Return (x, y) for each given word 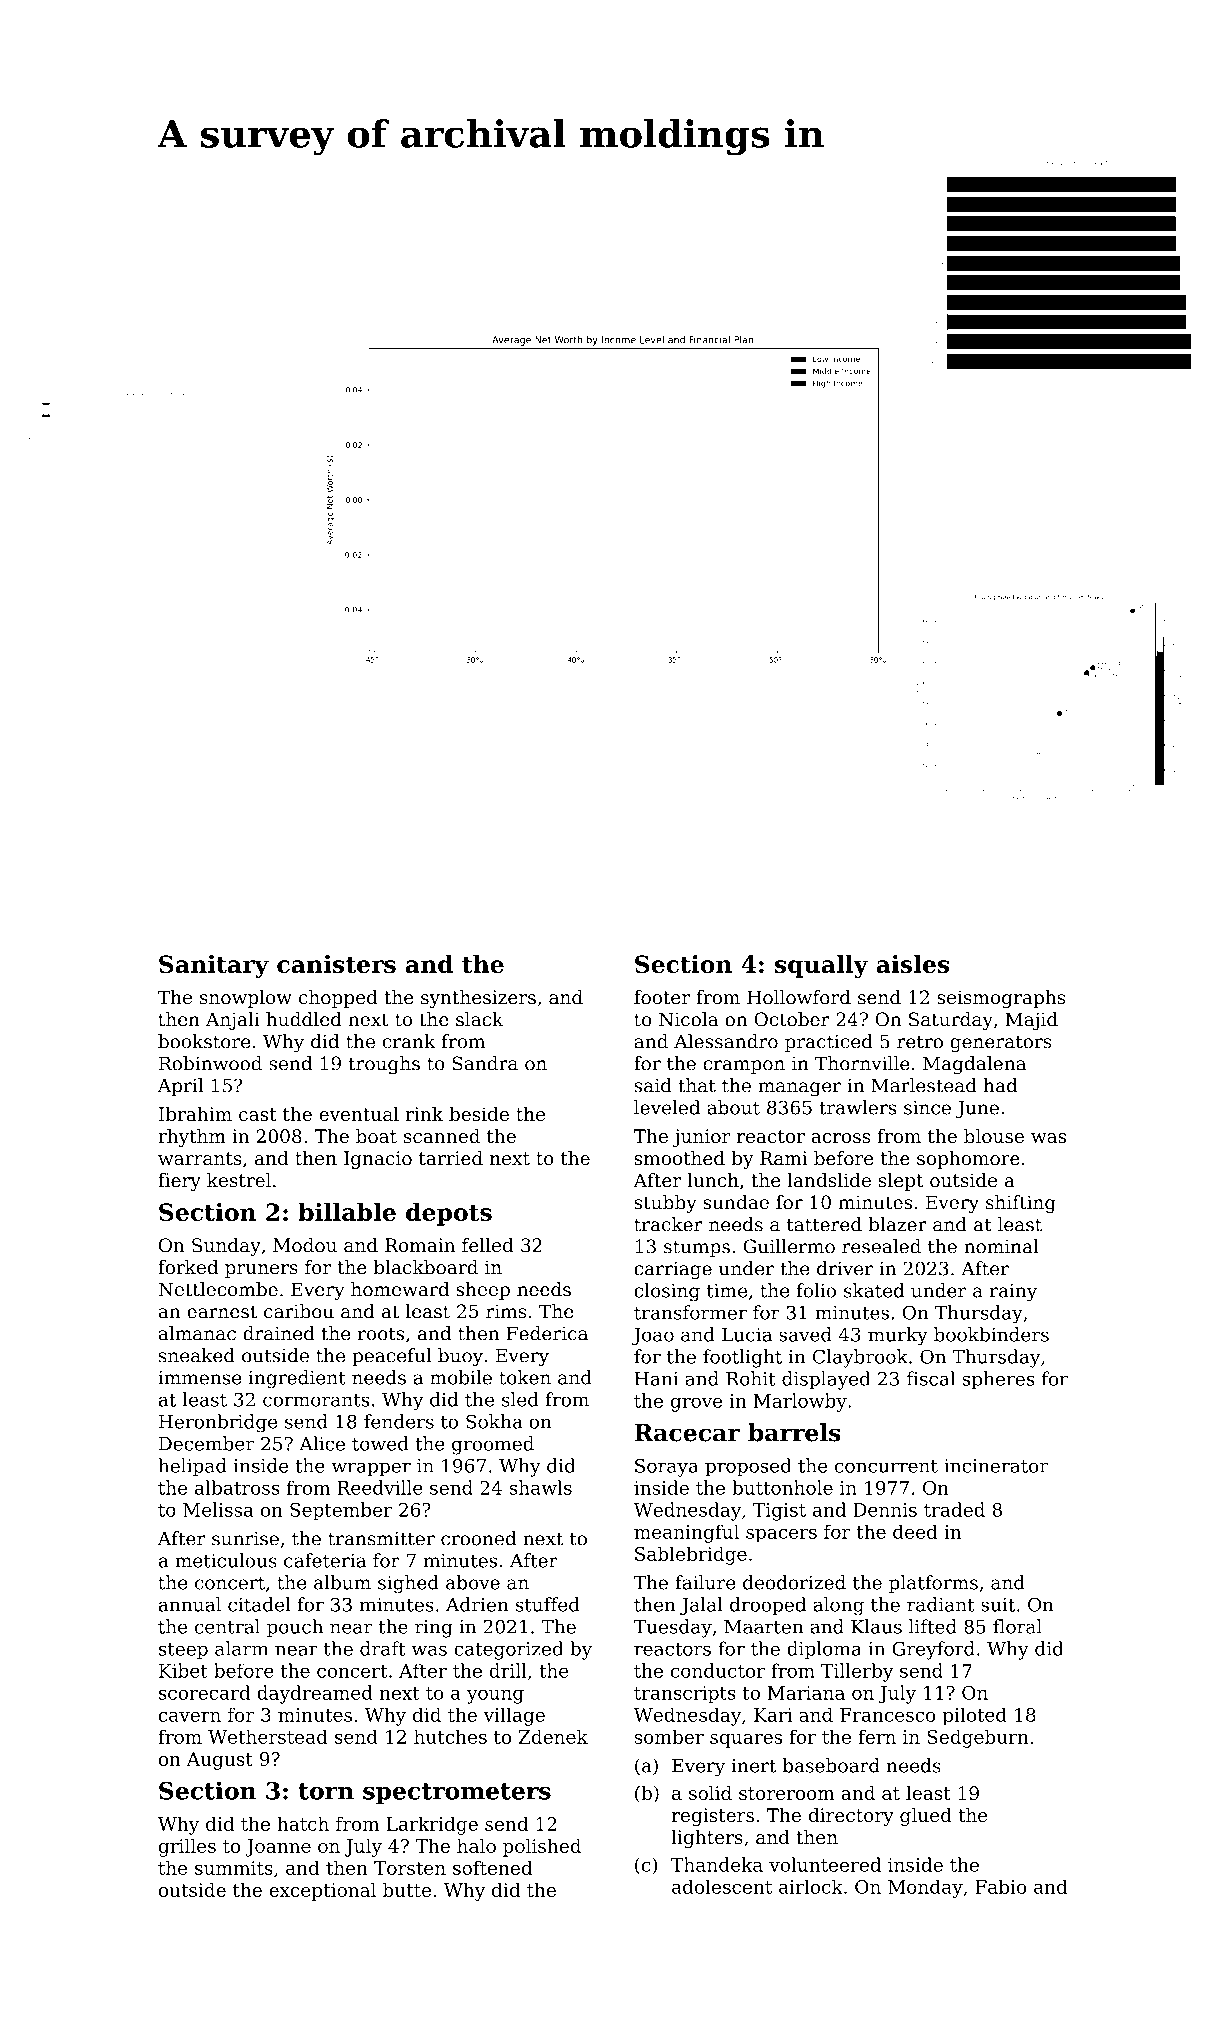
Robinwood (210, 1063)
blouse (994, 1136)
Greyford (933, 1650)
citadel (259, 1604)
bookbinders (991, 1334)
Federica (547, 1333)
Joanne (278, 1848)
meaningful (686, 1533)
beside (479, 1114)
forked (188, 1267)
